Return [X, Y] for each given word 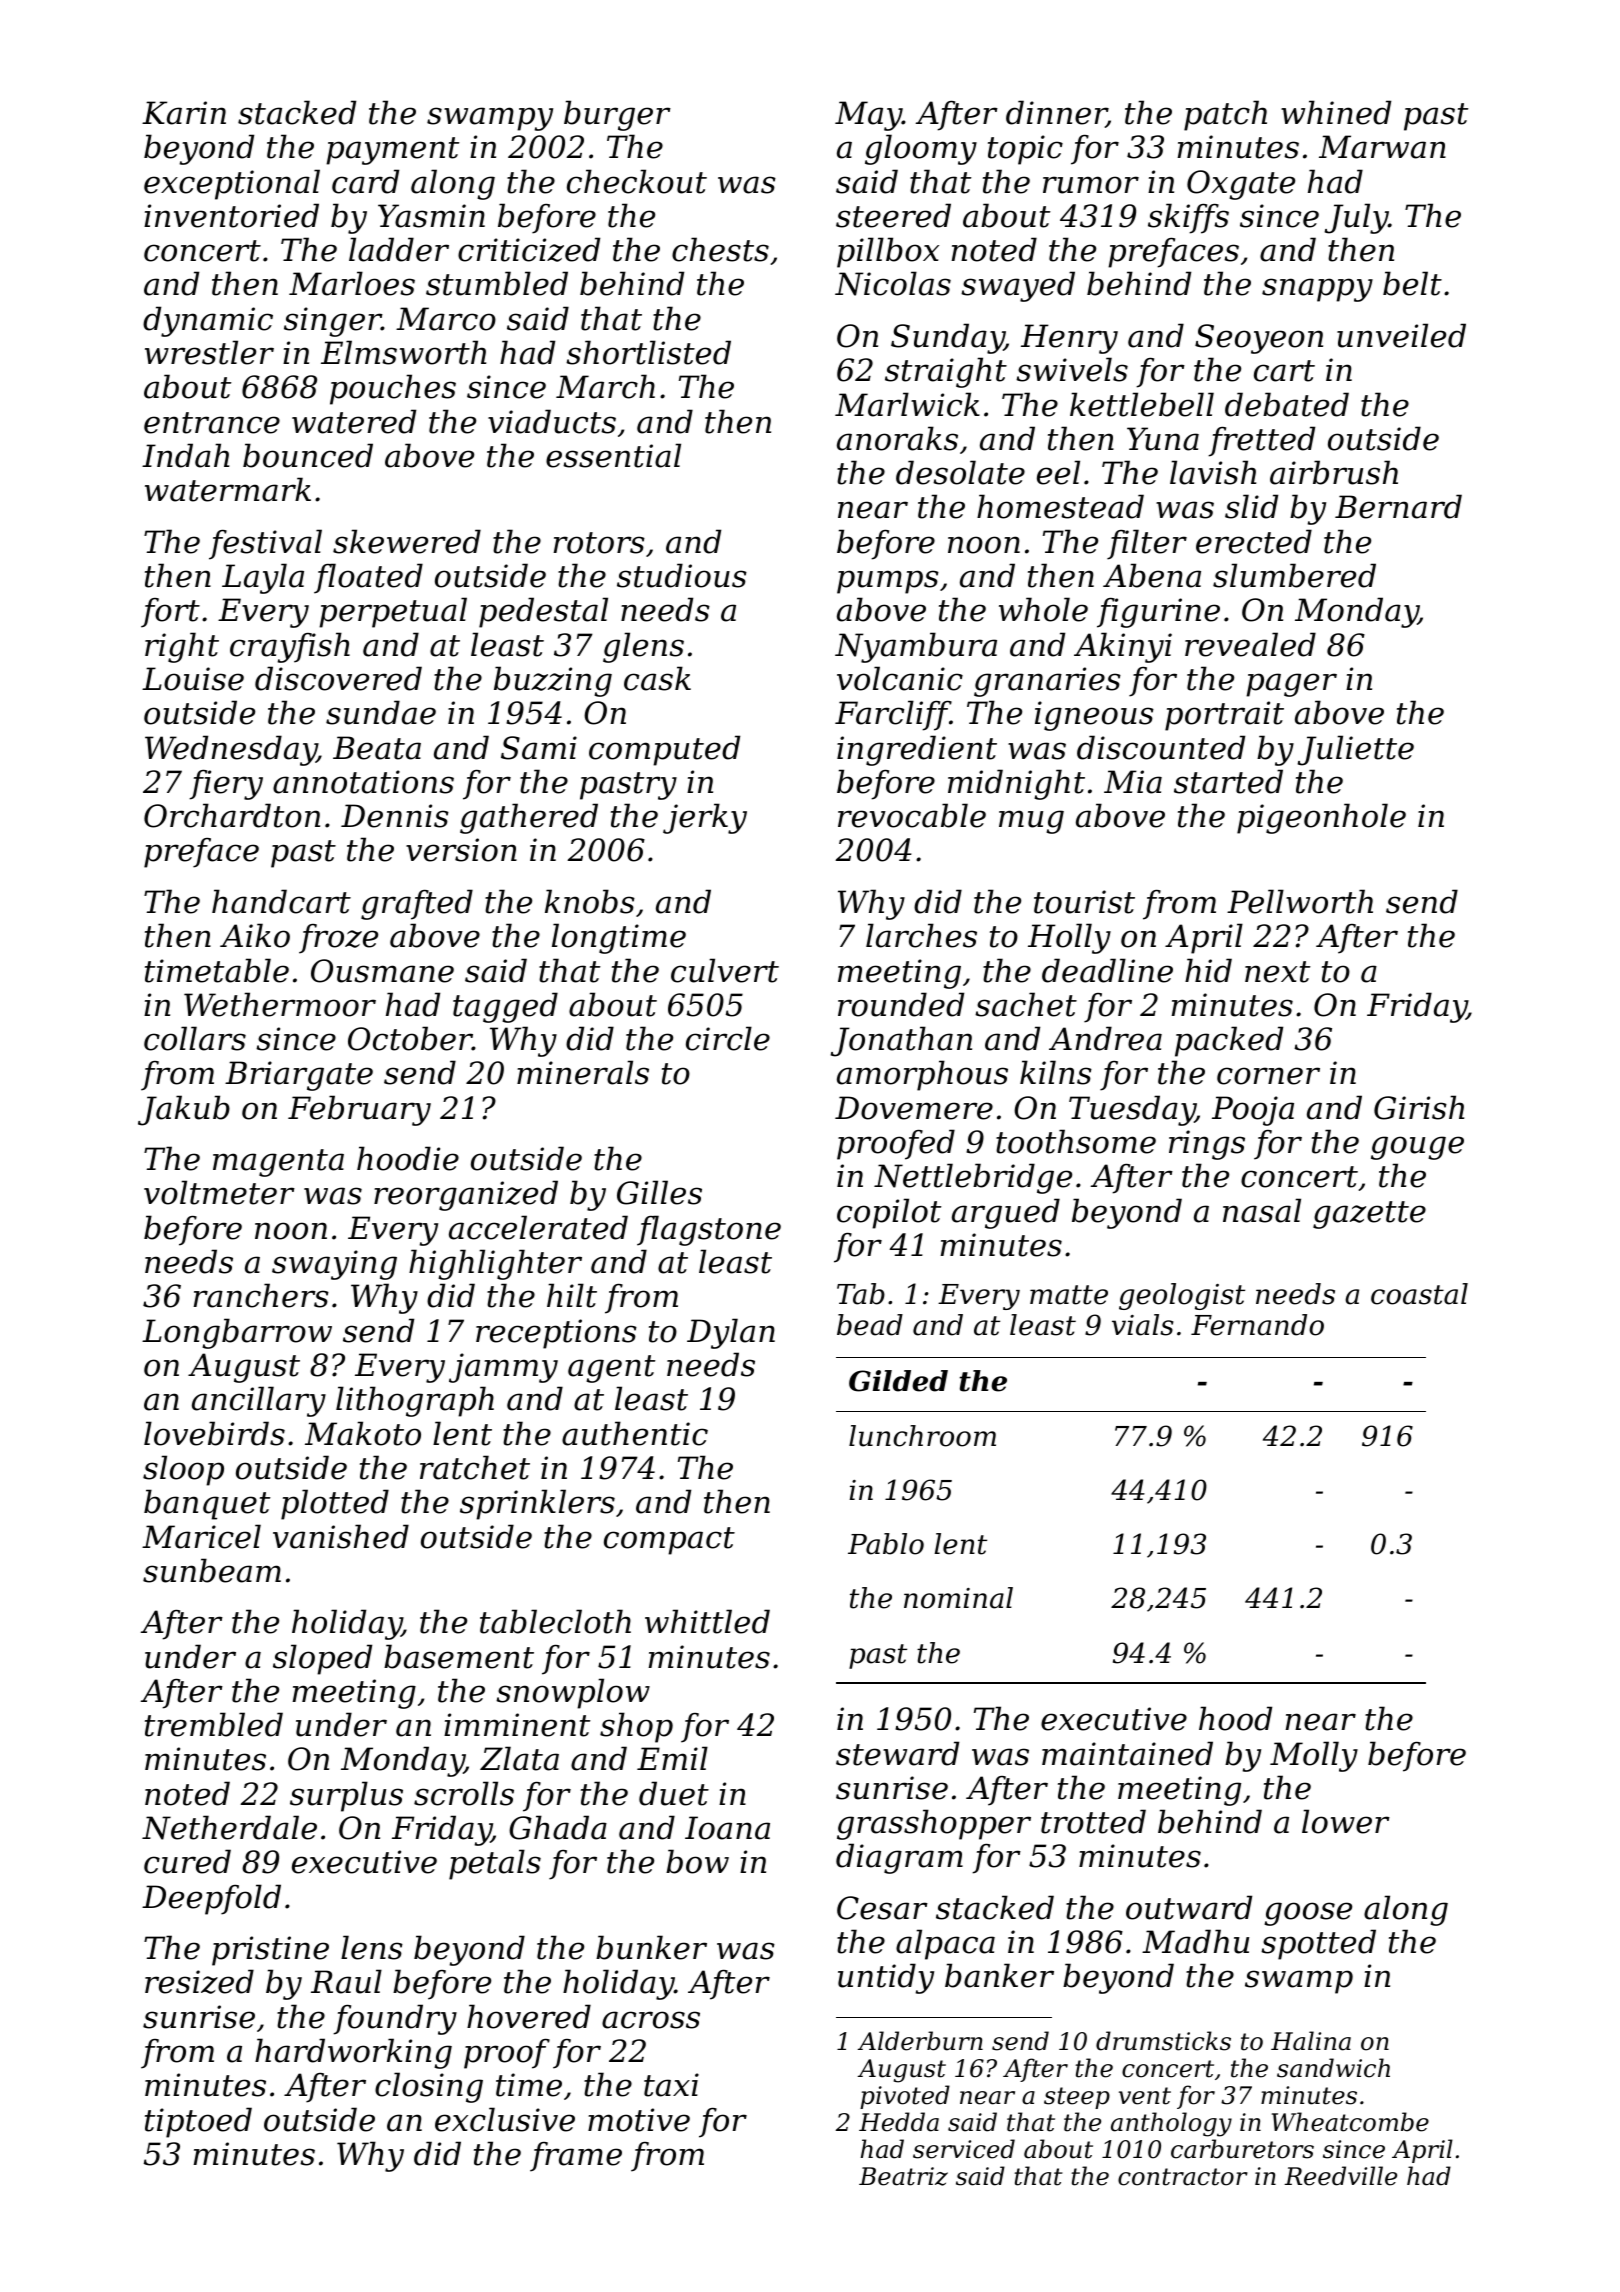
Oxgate [1241, 185]
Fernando [1257, 1325]
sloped [322, 1659]
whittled [707, 1621]
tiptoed [198, 2122]
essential [613, 455]
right [182, 647]
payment [392, 151]
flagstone [709, 1230]
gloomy [921, 149]
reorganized [466, 1195]
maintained [1127, 1753]
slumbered [1294, 575]
